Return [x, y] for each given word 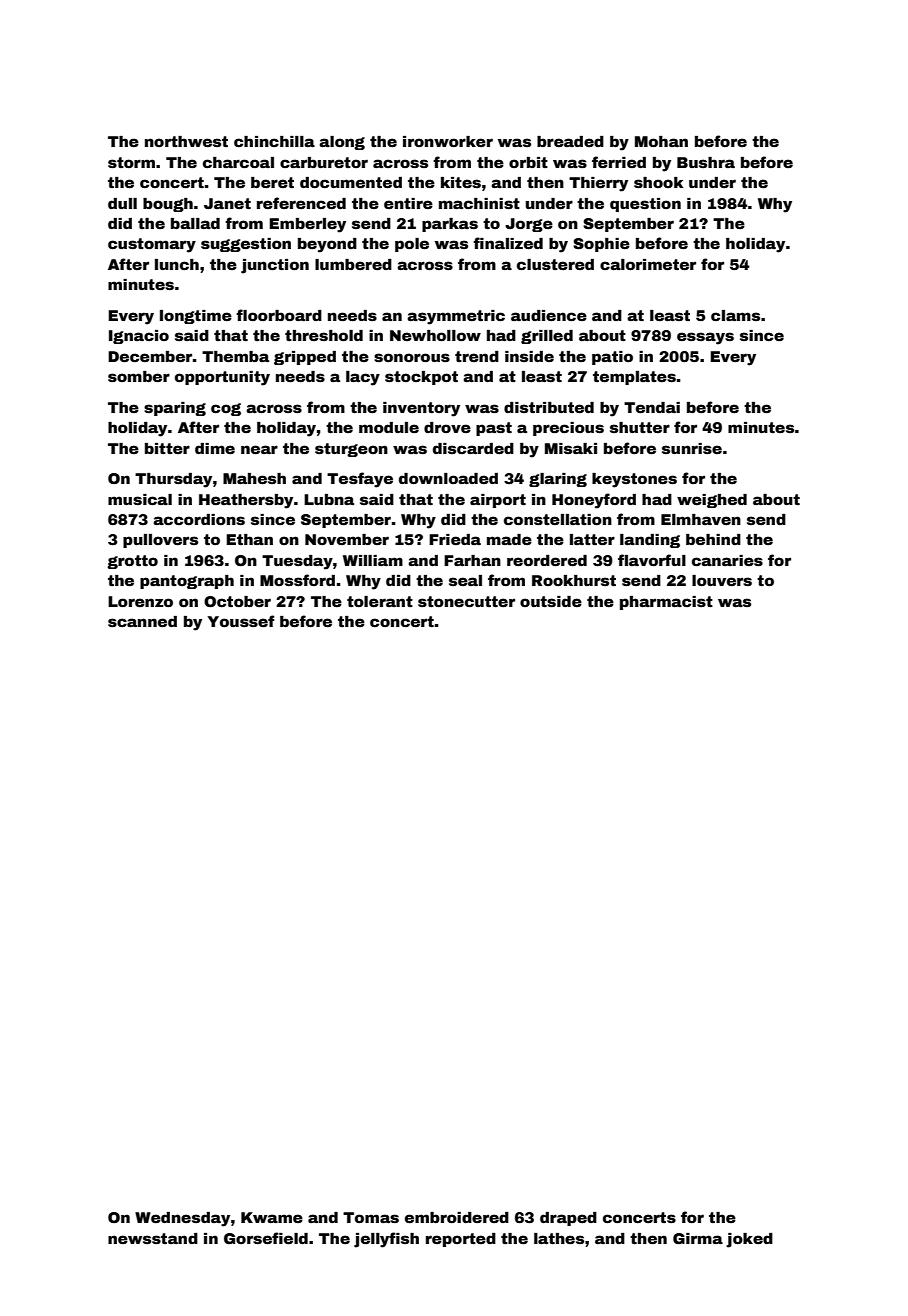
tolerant [380, 601]
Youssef [241, 621]
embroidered [457, 1217]
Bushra [706, 162]
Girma [698, 1238]
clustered [555, 264]
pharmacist [666, 603]
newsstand [153, 1238]
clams [735, 315]
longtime [196, 317]
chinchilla [274, 141]
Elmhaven [701, 519]
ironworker [448, 141]
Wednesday [182, 1219]
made [509, 539]
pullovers [160, 541]
